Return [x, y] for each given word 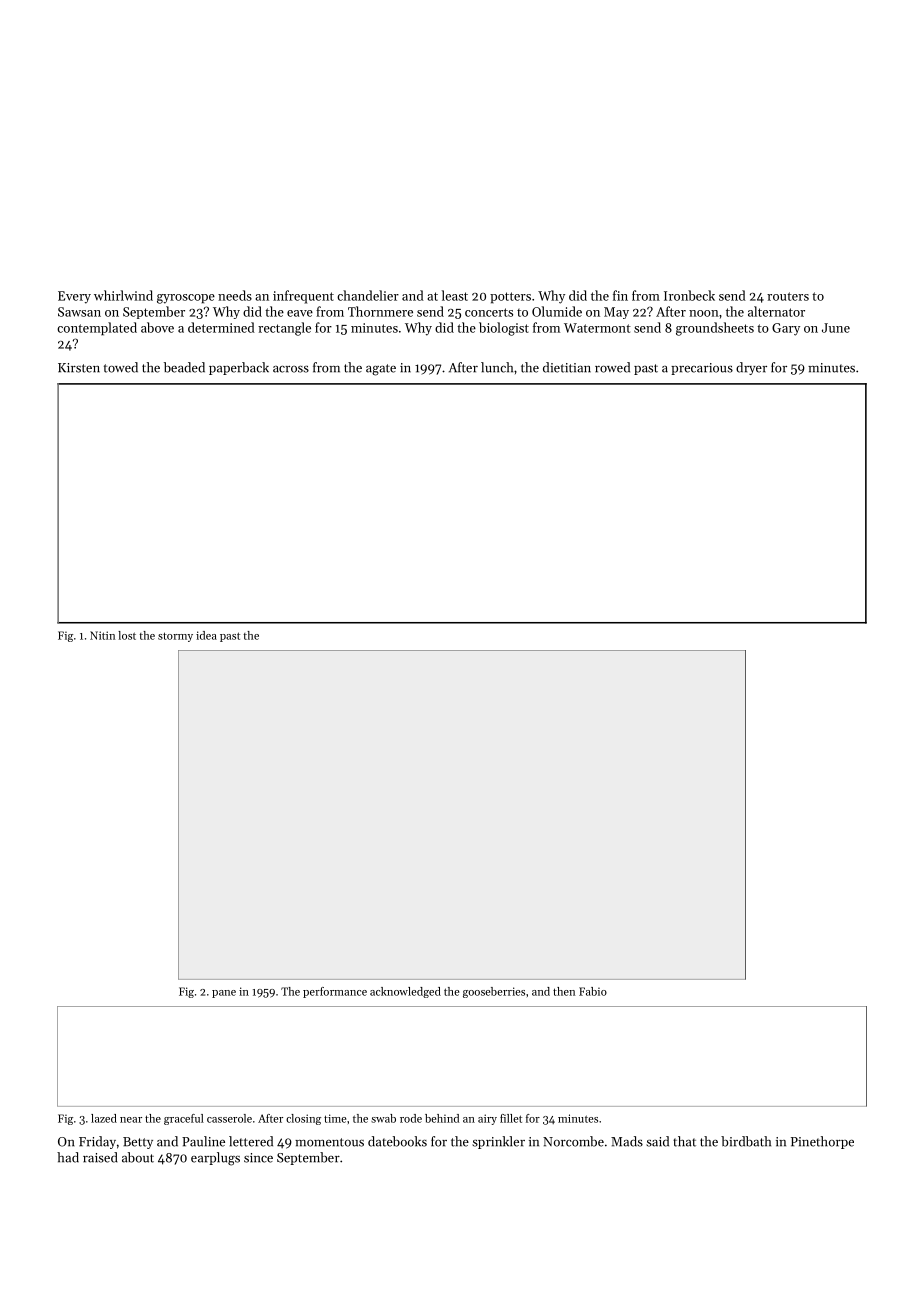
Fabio [593, 991]
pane [224, 994]
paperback [239, 368]
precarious [702, 369]
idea [206, 635]
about [138, 1157]
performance [335, 992]
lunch [497, 367]
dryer [751, 368]
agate [381, 370]
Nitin [102, 635]
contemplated [97, 329]
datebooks [397, 1141]
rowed [612, 367]
